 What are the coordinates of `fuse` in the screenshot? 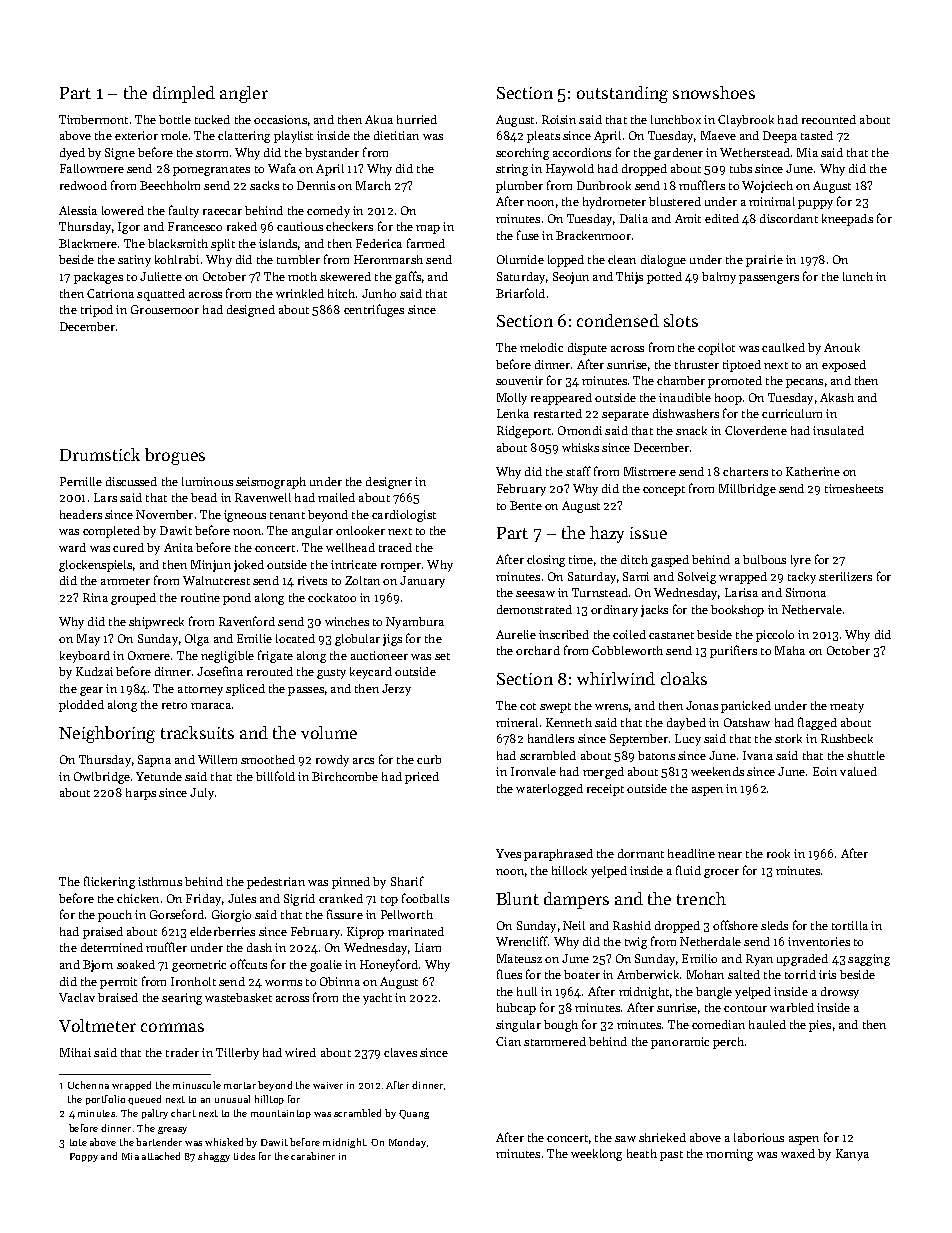 It's located at (528, 235).
